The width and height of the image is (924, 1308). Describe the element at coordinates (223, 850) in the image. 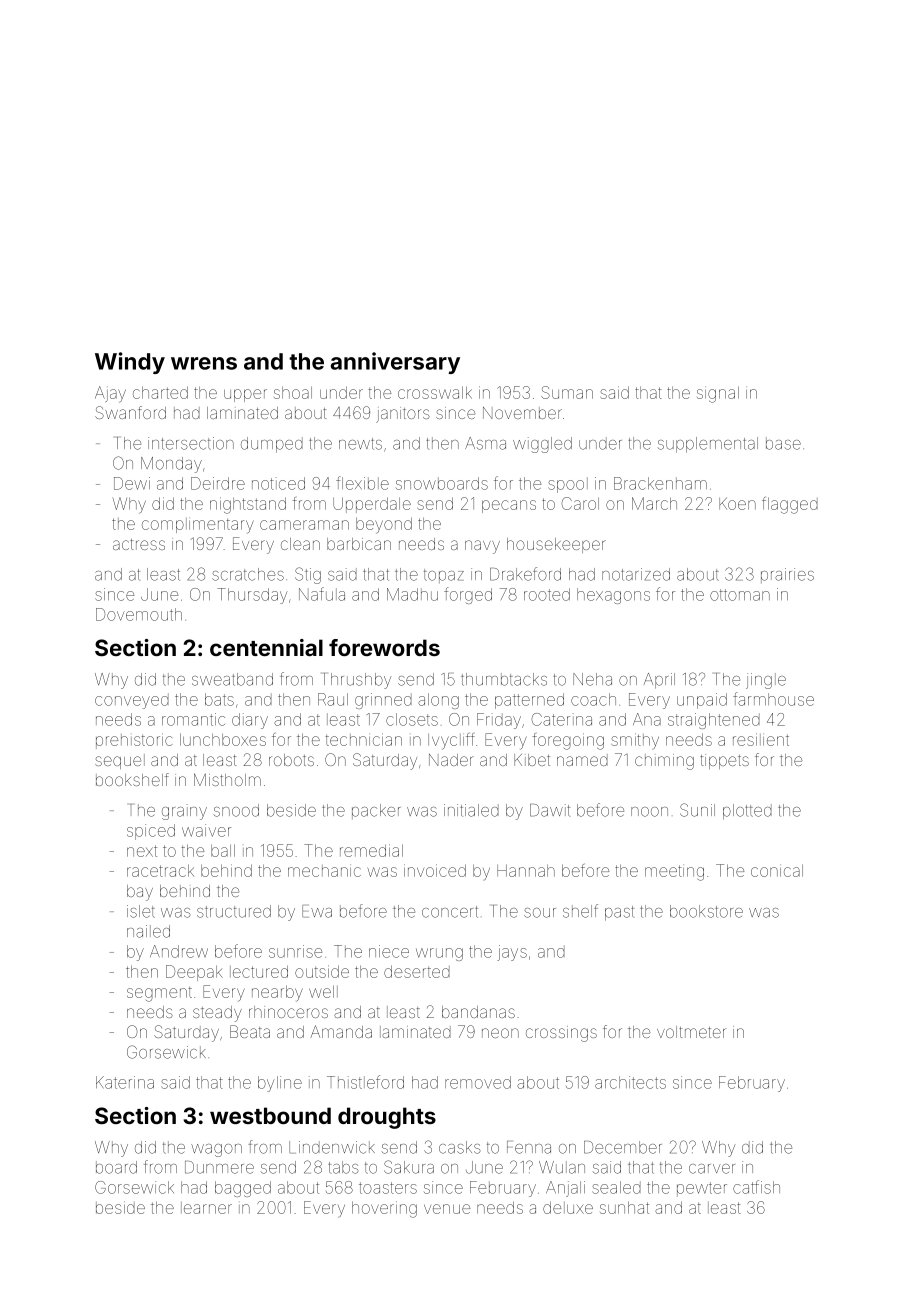

I see `ball` at that location.
